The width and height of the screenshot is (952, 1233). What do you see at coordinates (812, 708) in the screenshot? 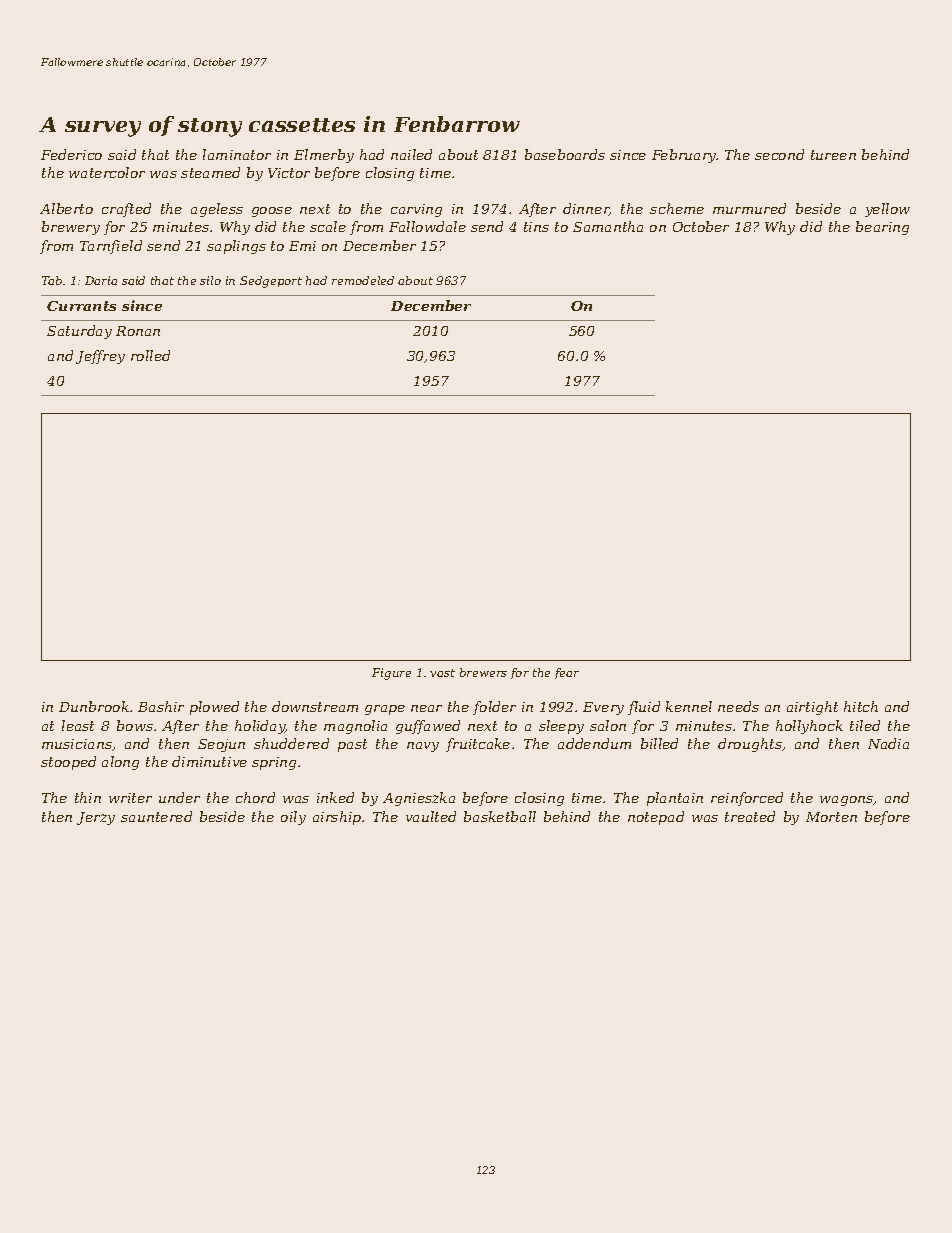
I see `airtight` at bounding box center [812, 708].
